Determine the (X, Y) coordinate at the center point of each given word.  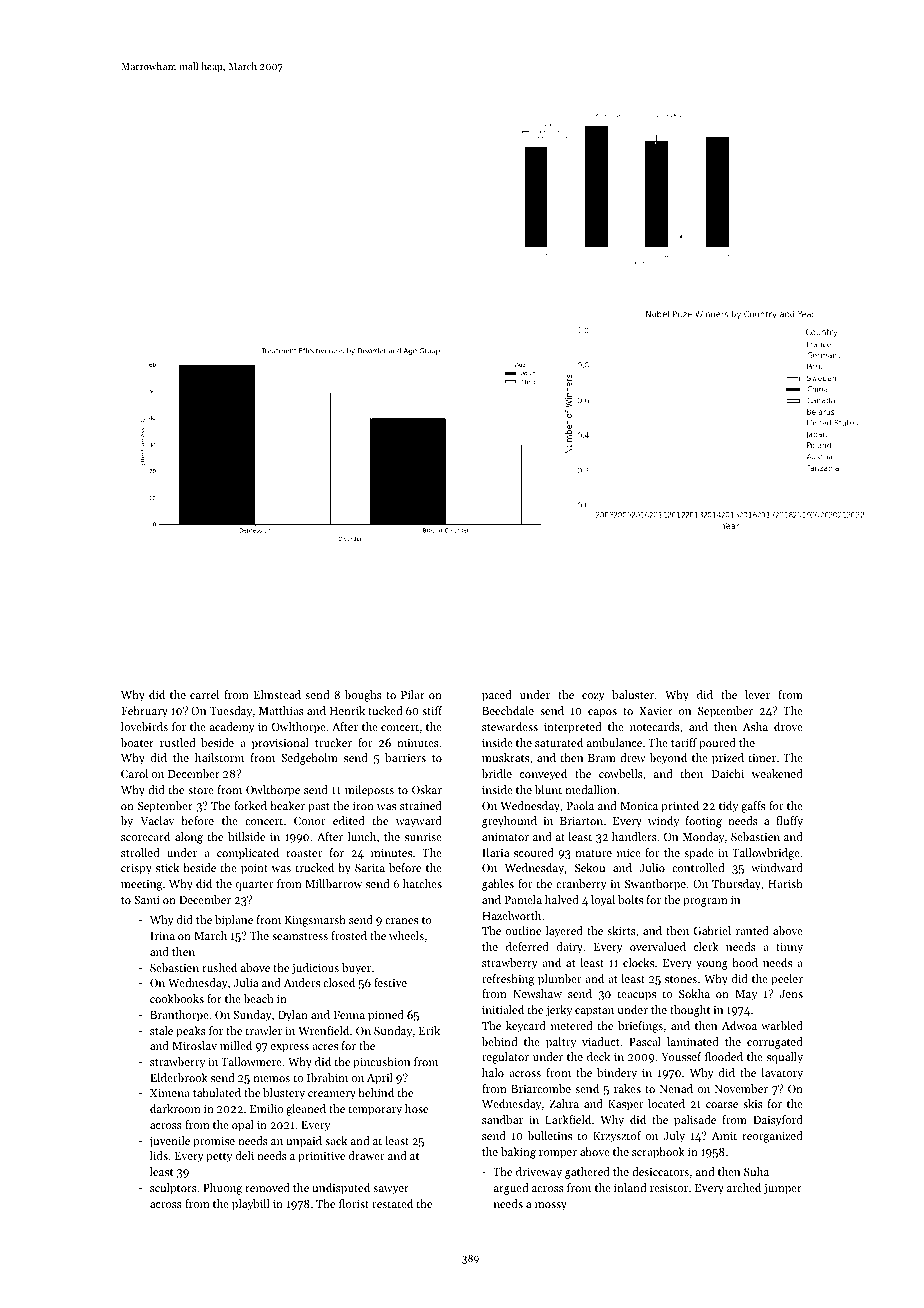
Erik (429, 1030)
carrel (204, 694)
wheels (406, 935)
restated (392, 1203)
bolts (630, 899)
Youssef (681, 1056)
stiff (432, 710)
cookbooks (177, 998)
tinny (789, 948)
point (254, 869)
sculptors (173, 1189)
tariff (684, 742)
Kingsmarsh (315, 921)
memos (271, 1079)
